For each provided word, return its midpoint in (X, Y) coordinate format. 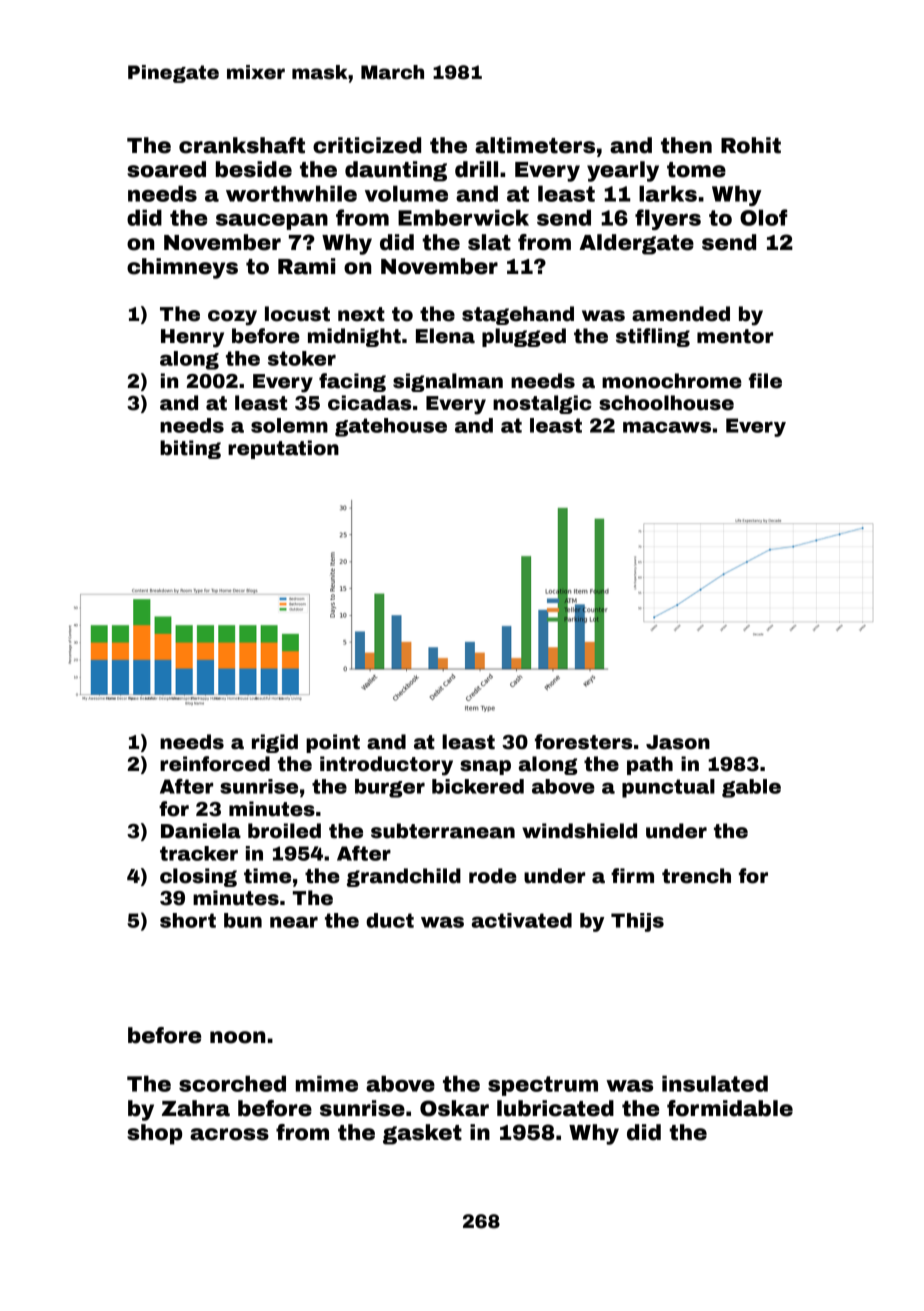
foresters (583, 742)
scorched (232, 1083)
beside (254, 169)
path (650, 765)
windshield (579, 831)
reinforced (215, 764)
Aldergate (636, 244)
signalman (448, 382)
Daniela (201, 831)
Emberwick (463, 217)
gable (751, 788)
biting (190, 449)
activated (522, 920)
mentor (735, 336)
